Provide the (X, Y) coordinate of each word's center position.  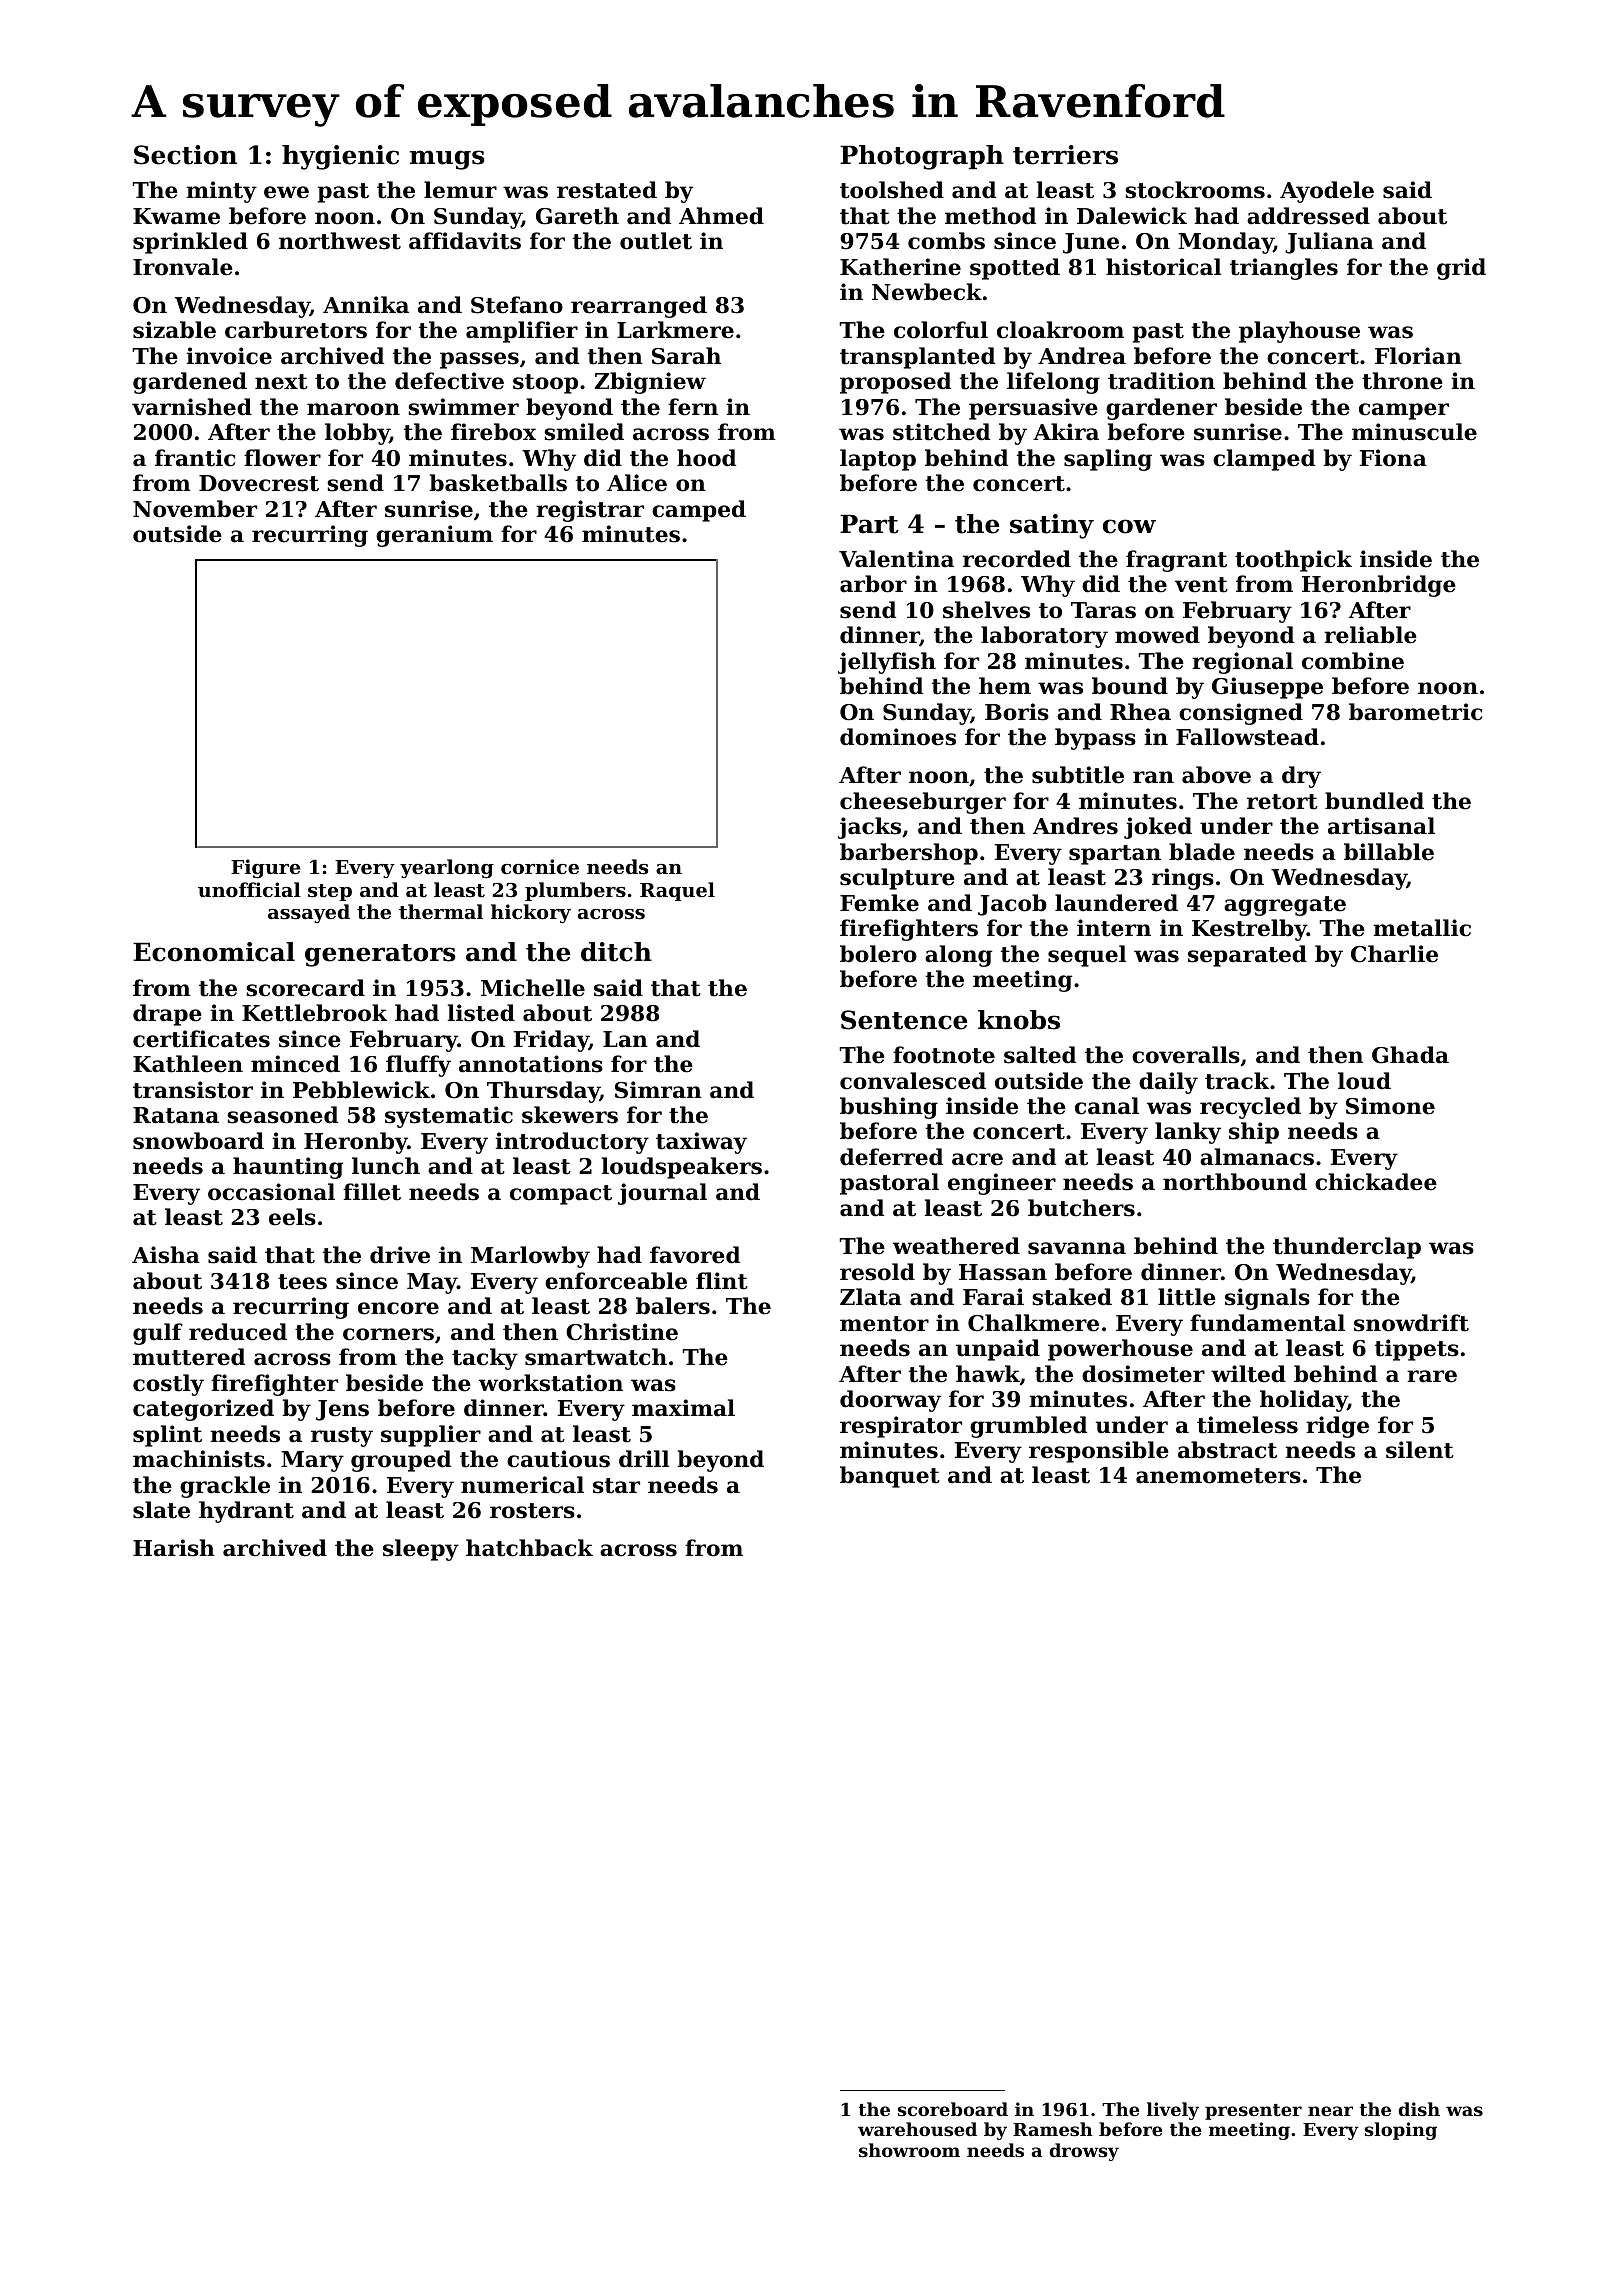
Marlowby (530, 1257)
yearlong (447, 868)
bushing (889, 1108)
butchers (1081, 1208)
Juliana (1329, 243)
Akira (1066, 432)
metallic (1422, 928)
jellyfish (887, 663)
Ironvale (183, 267)
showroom (909, 2150)
